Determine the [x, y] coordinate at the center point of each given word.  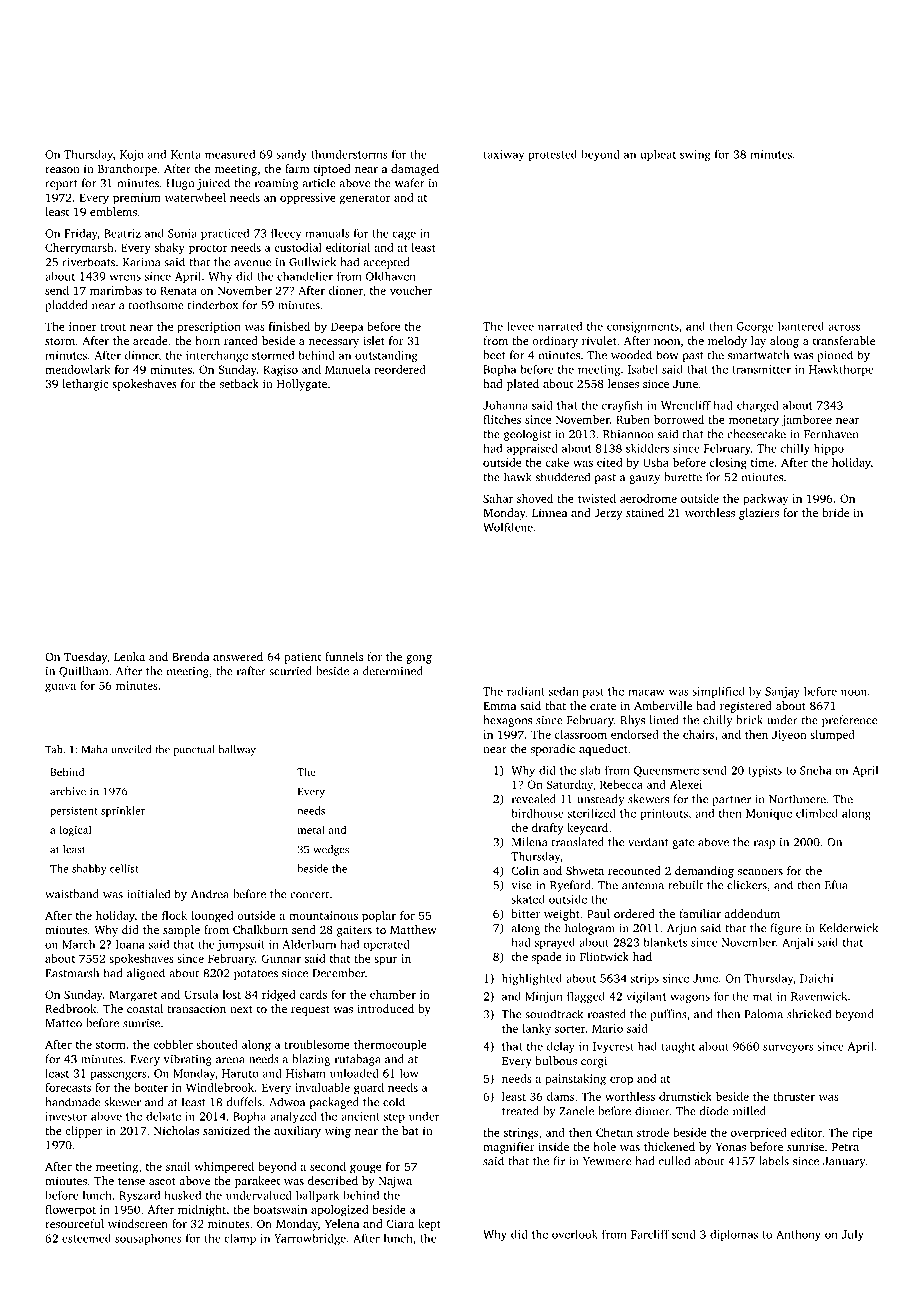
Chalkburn [260, 929]
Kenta [186, 154]
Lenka [129, 656]
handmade [73, 1102]
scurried [290, 671]
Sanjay [782, 692]
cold [394, 1102]
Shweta [585, 870]
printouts [664, 814]
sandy [291, 155]
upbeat [658, 155]
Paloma [763, 1014]
